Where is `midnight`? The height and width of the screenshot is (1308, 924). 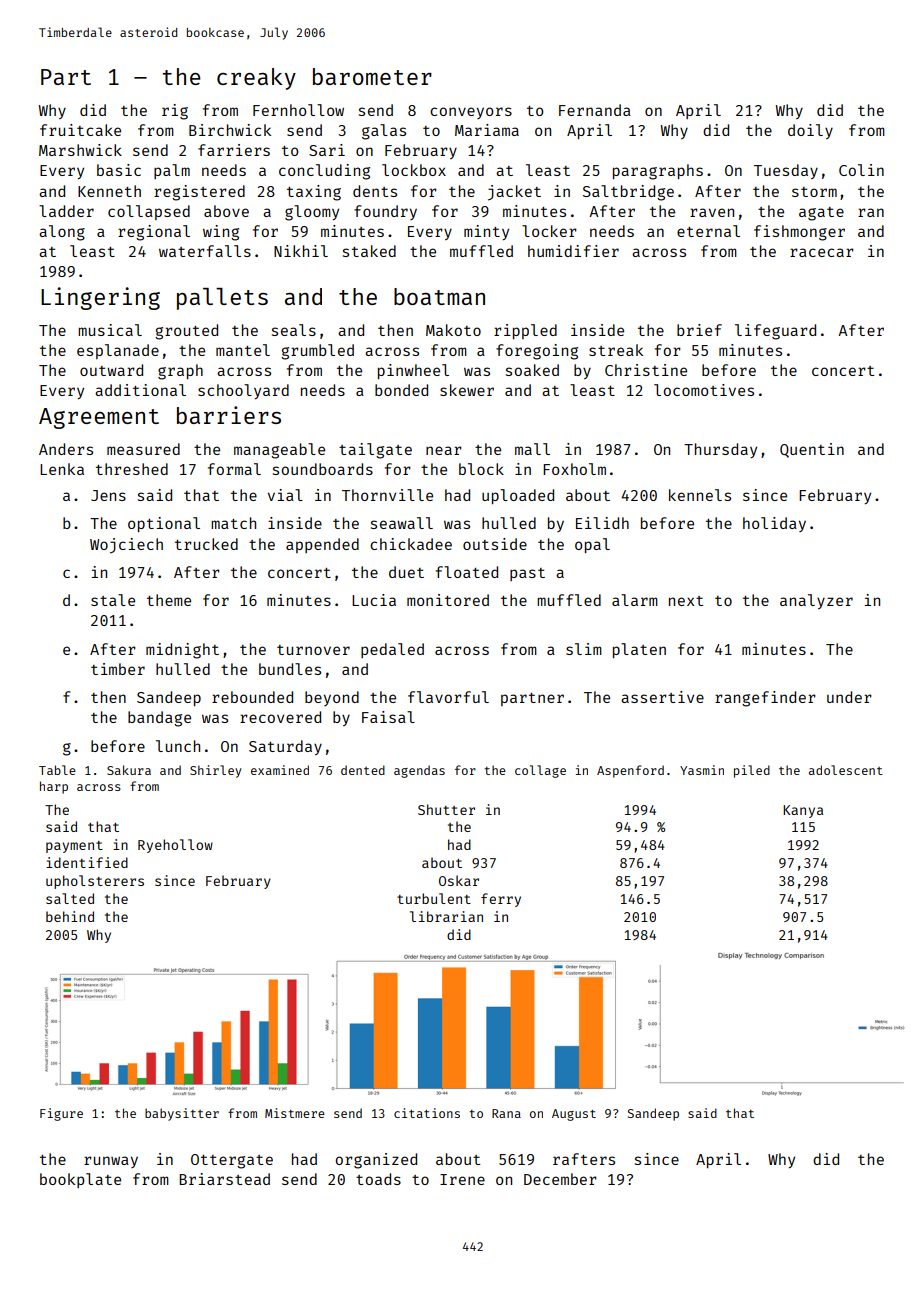
midnight is located at coordinates (182, 651).
